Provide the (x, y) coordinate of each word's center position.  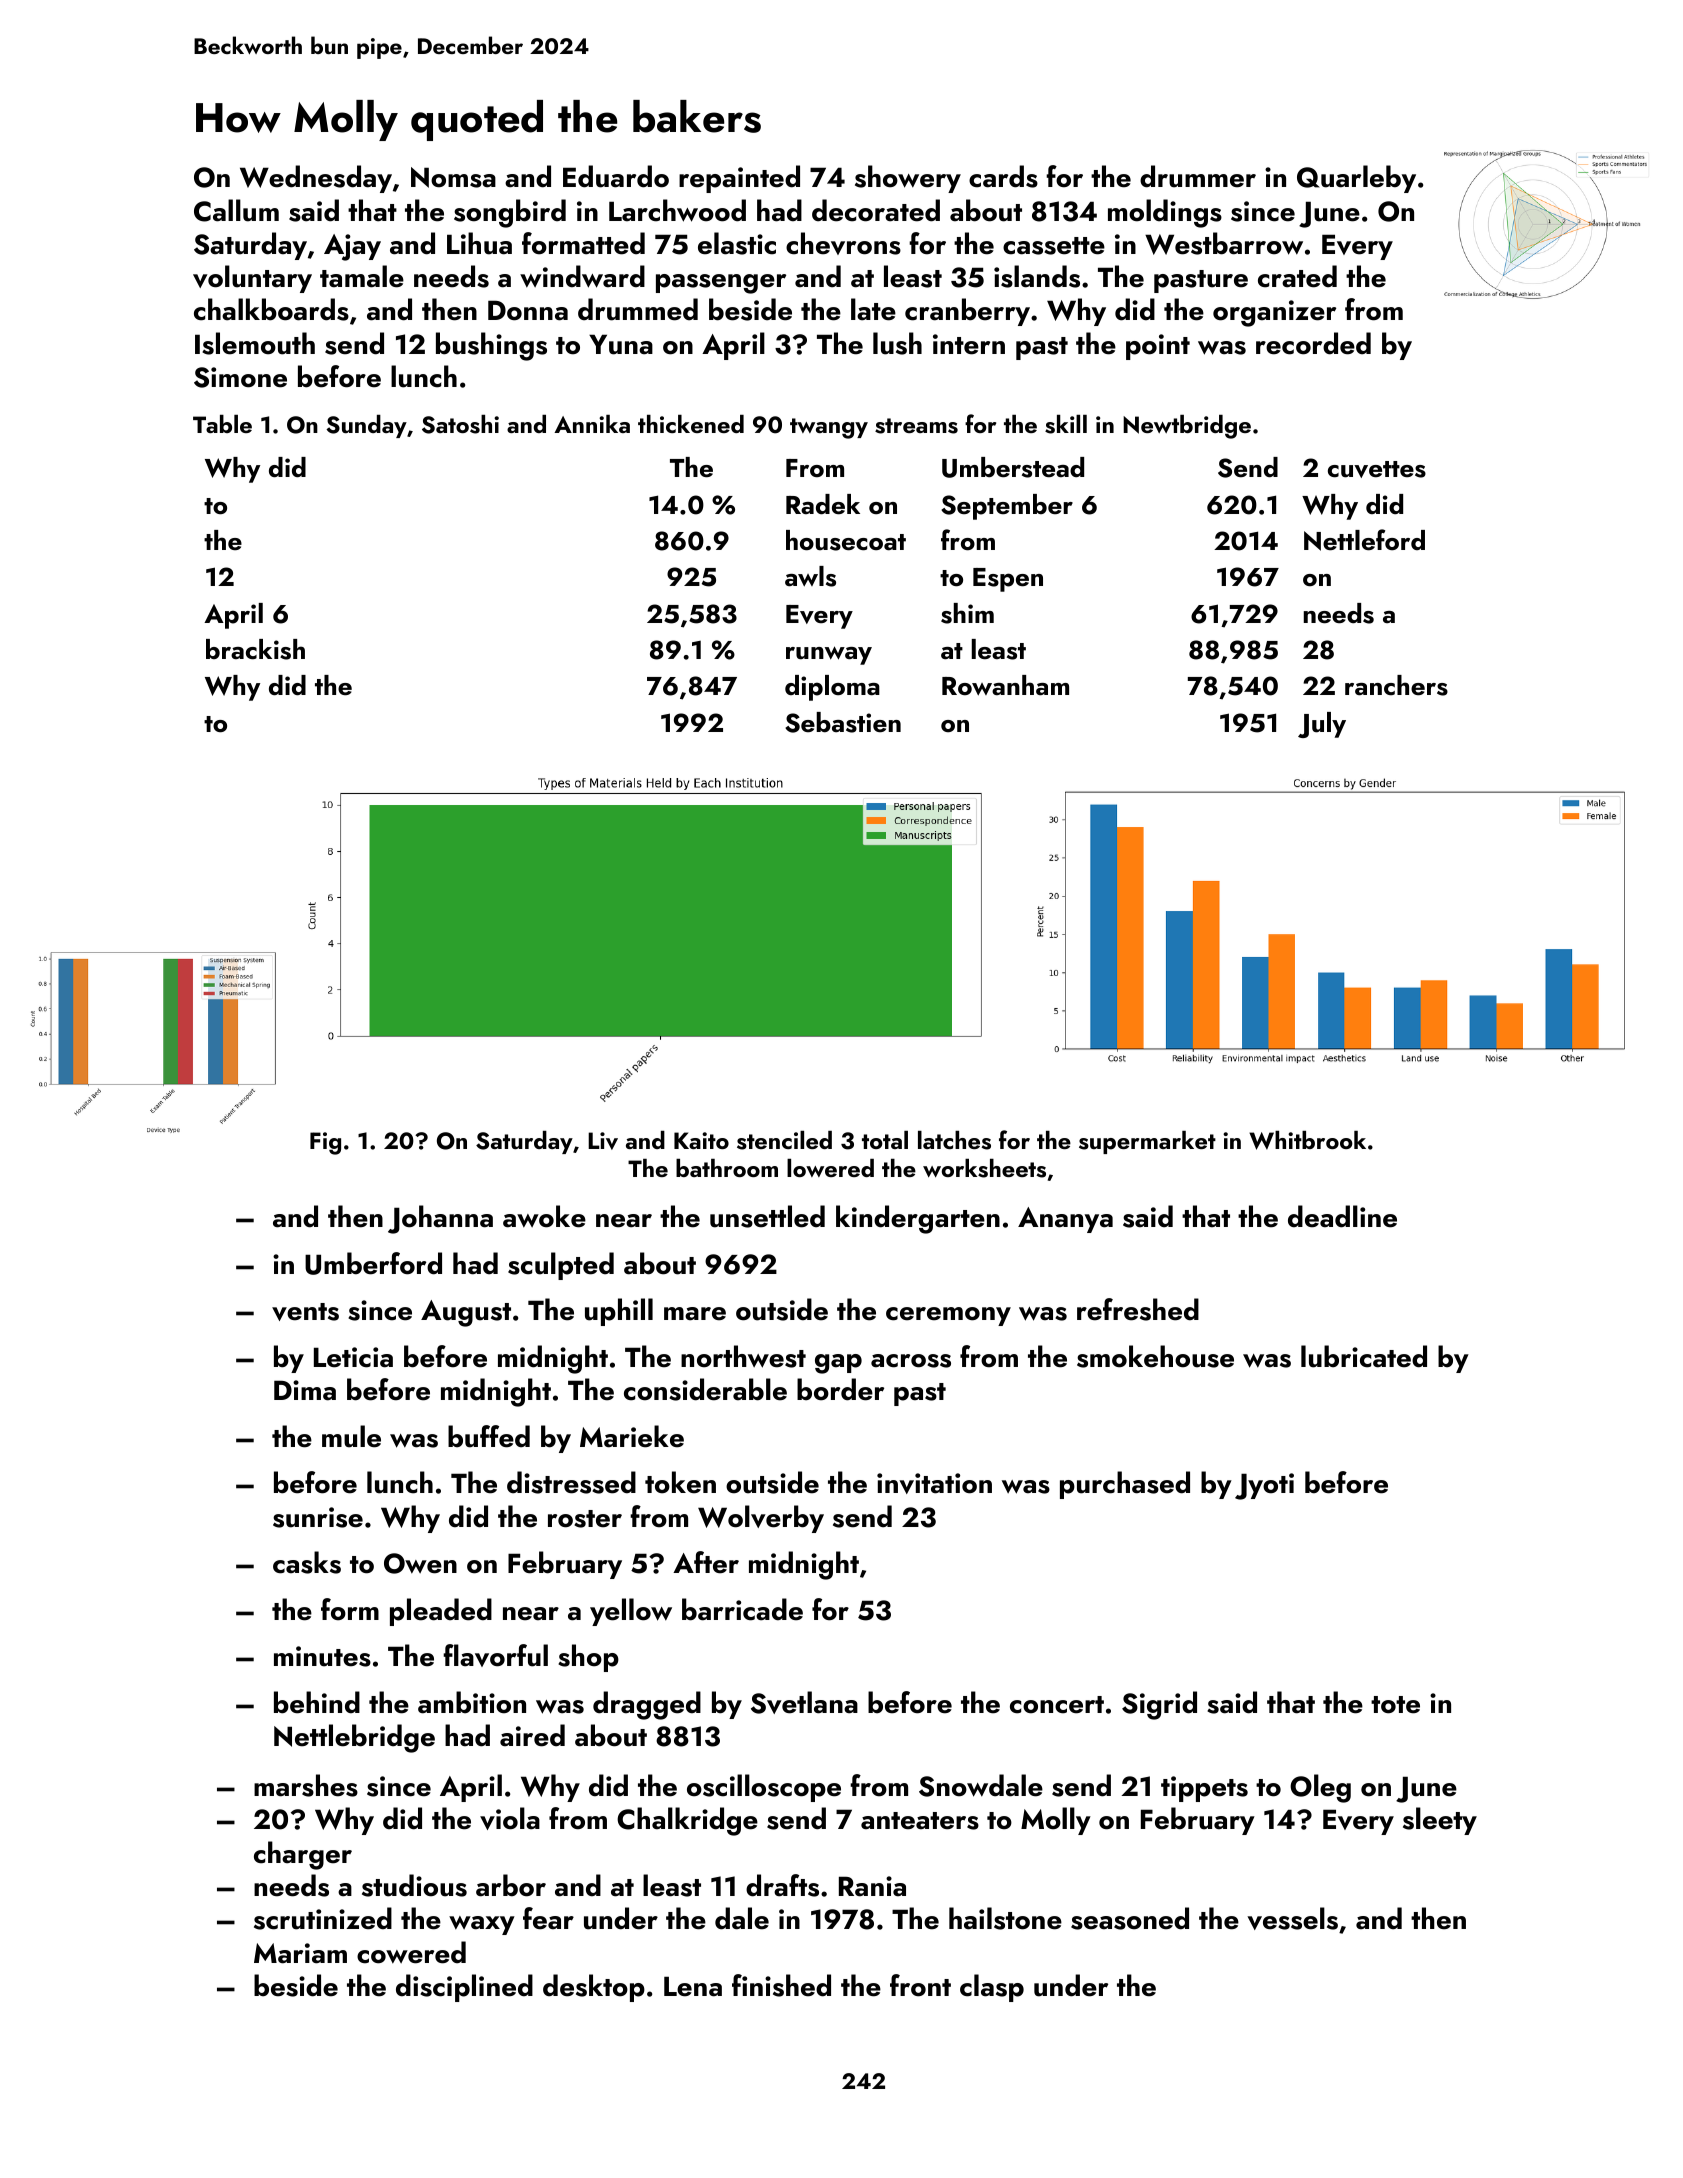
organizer (1274, 313)
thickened (691, 424)
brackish (255, 649)
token (680, 1482)
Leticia (353, 1357)
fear (548, 1918)
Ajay (352, 247)
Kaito (701, 1140)
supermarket (1147, 1142)
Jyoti (1264, 1486)
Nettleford (1364, 540)
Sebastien (843, 722)
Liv (603, 1141)
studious (414, 1885)
